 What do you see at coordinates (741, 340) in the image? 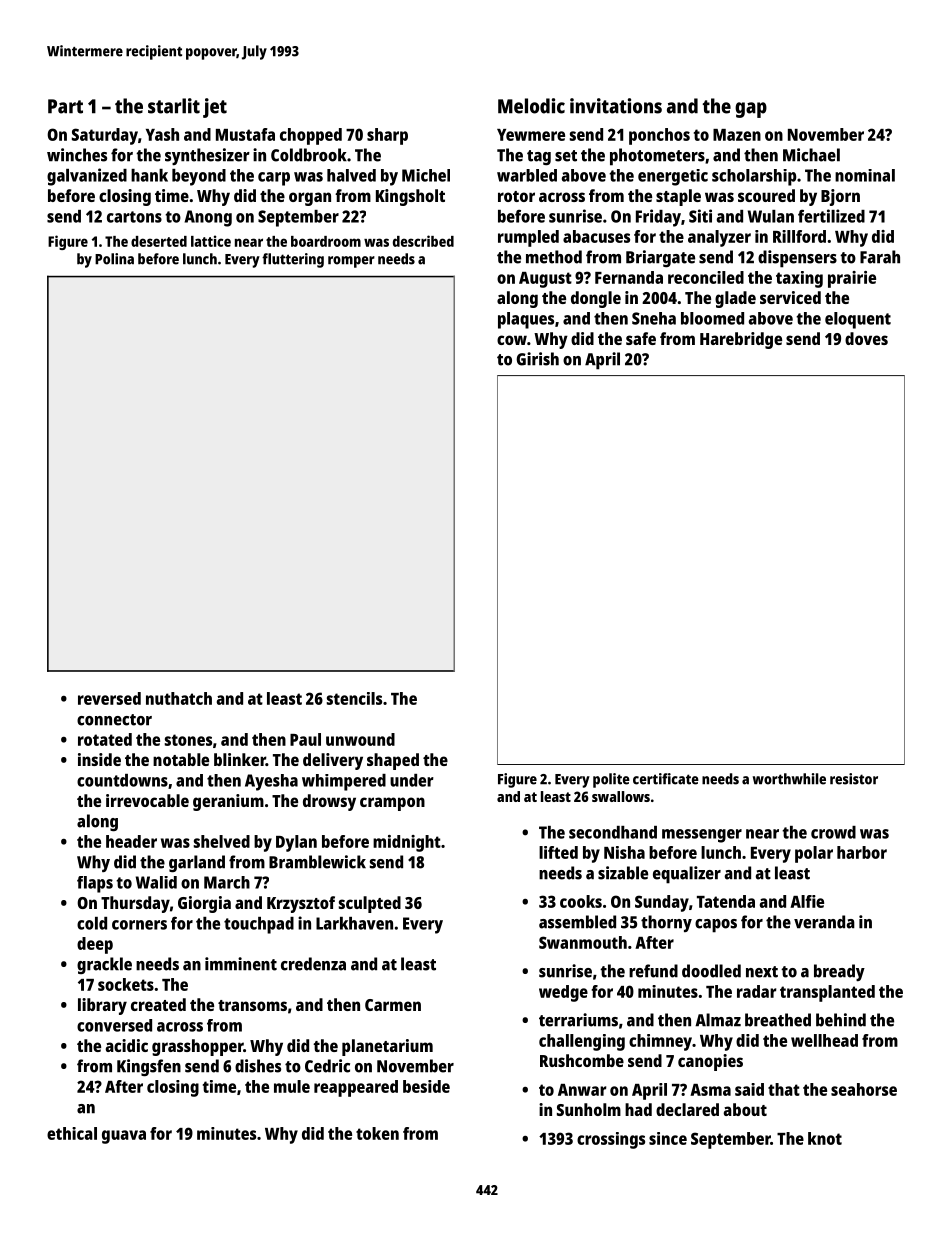
I see `Harebridge` at bounding box center [741, 340].
